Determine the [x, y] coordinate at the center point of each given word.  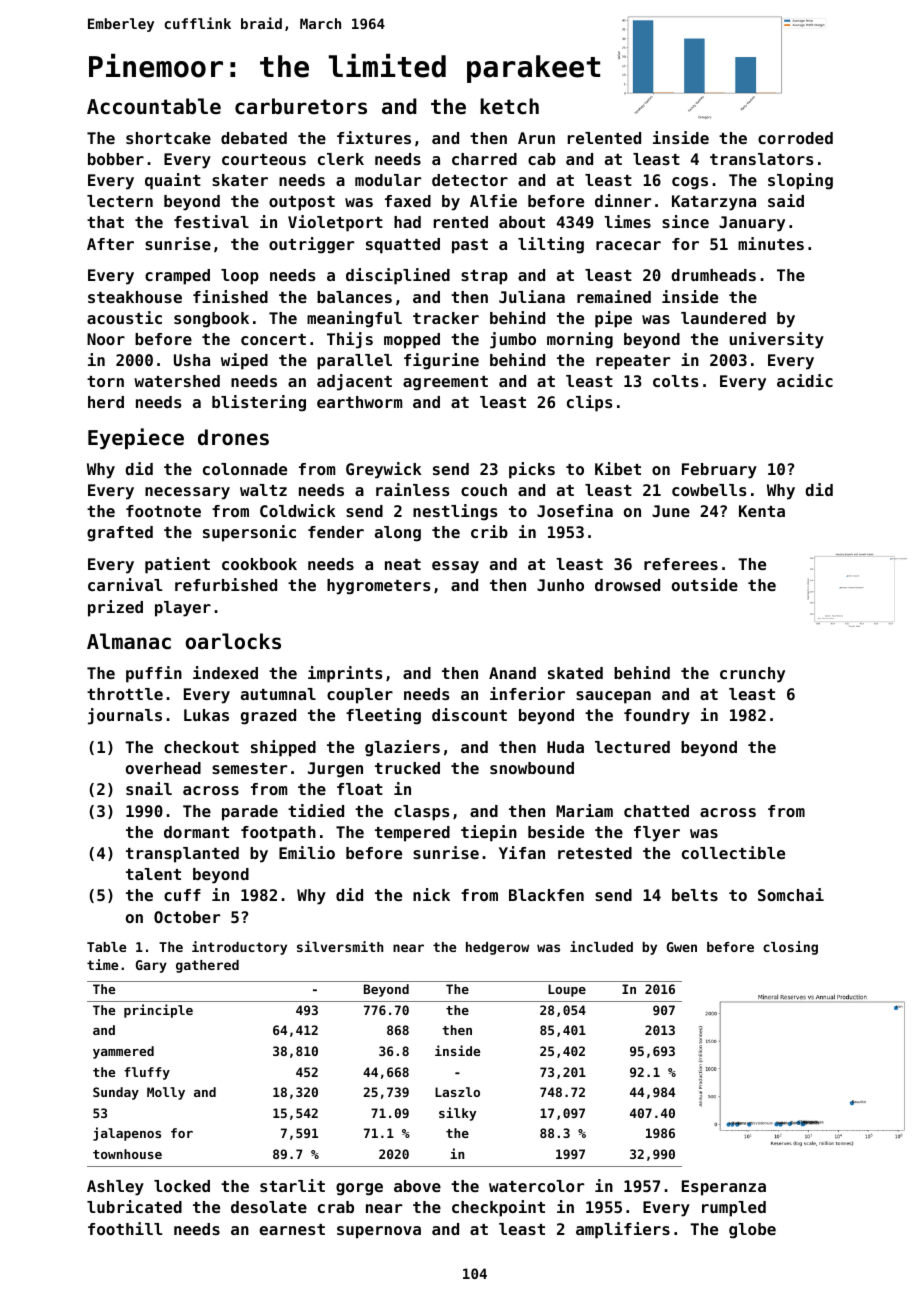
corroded [795, 138]
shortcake [168, 138]
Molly [166, 1093]
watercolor [536, 1186]
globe [752, 1231]
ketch [509, 106]
